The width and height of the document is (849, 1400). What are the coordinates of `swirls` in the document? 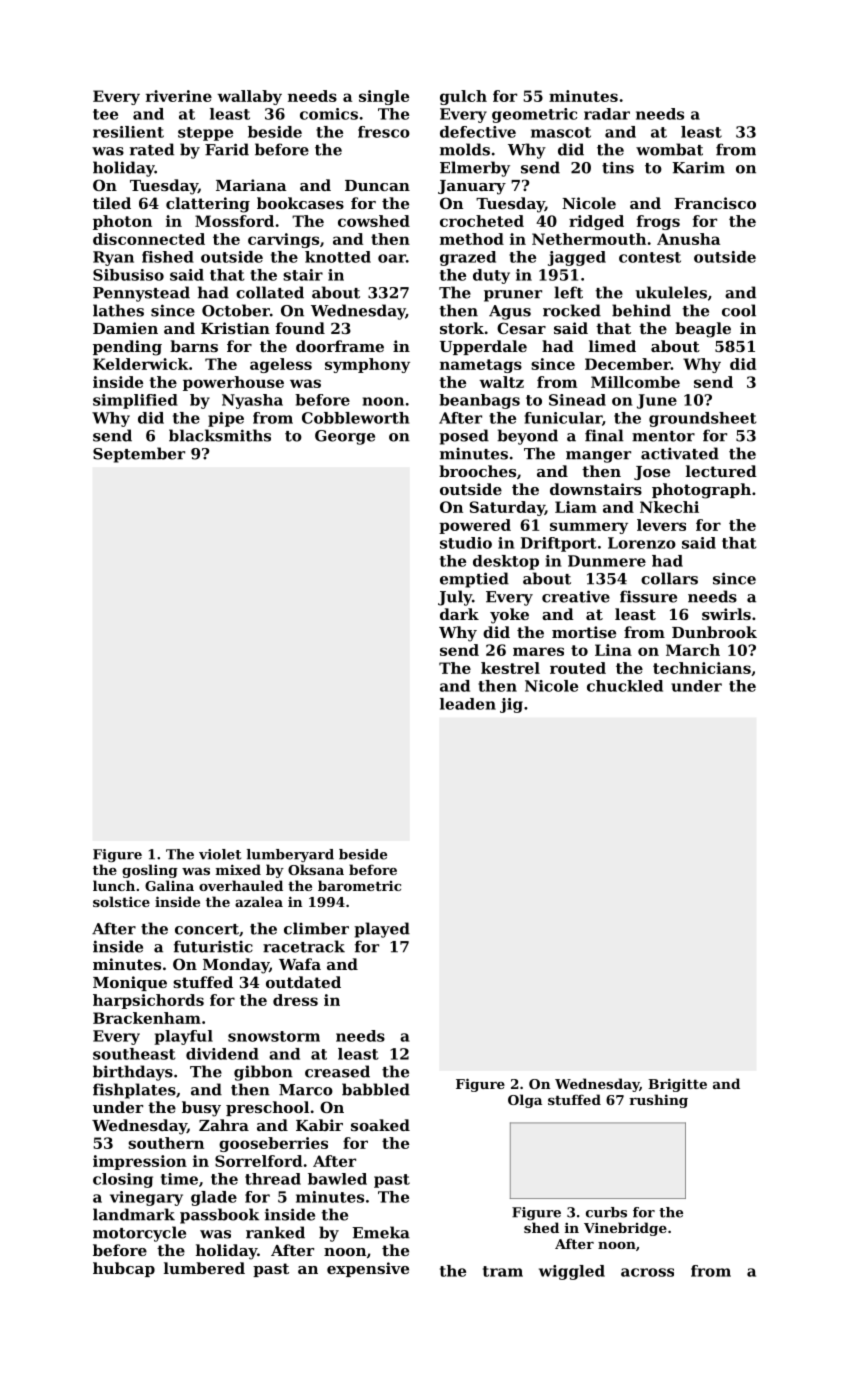 It's located at (726, 614).
